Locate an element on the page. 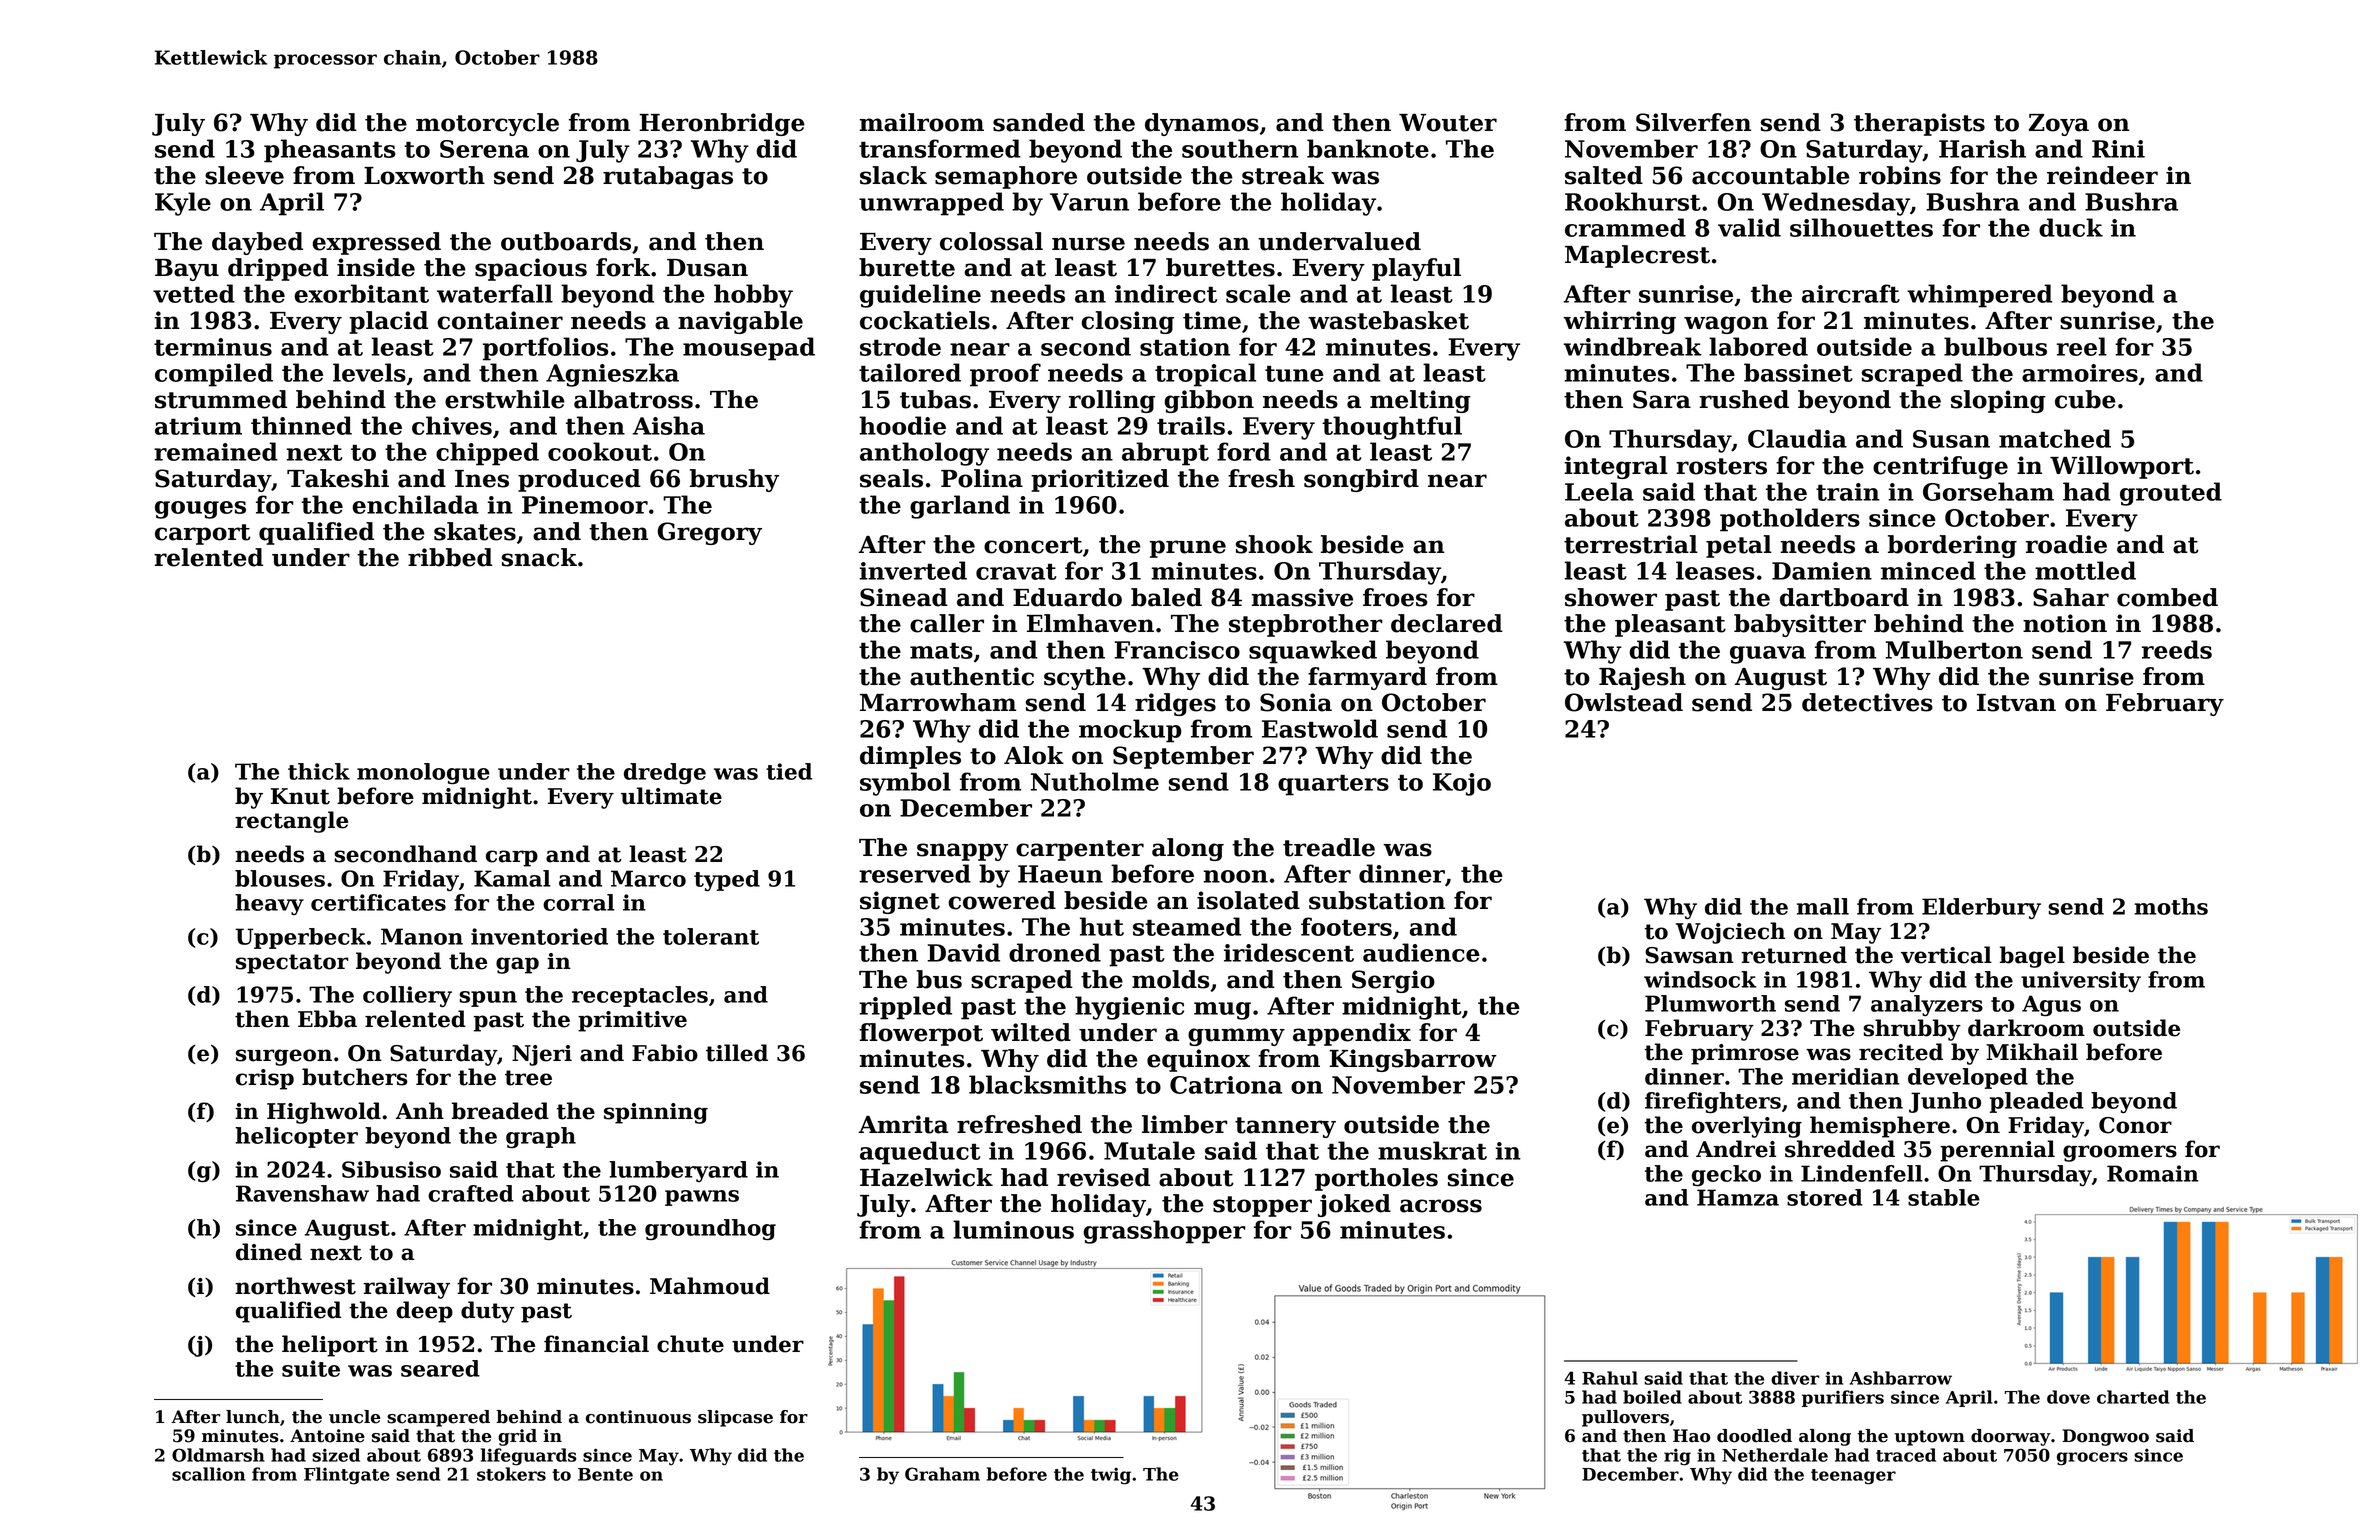 The image size is (2380, 1540). whirring is located at coordinates (1619, 322).
